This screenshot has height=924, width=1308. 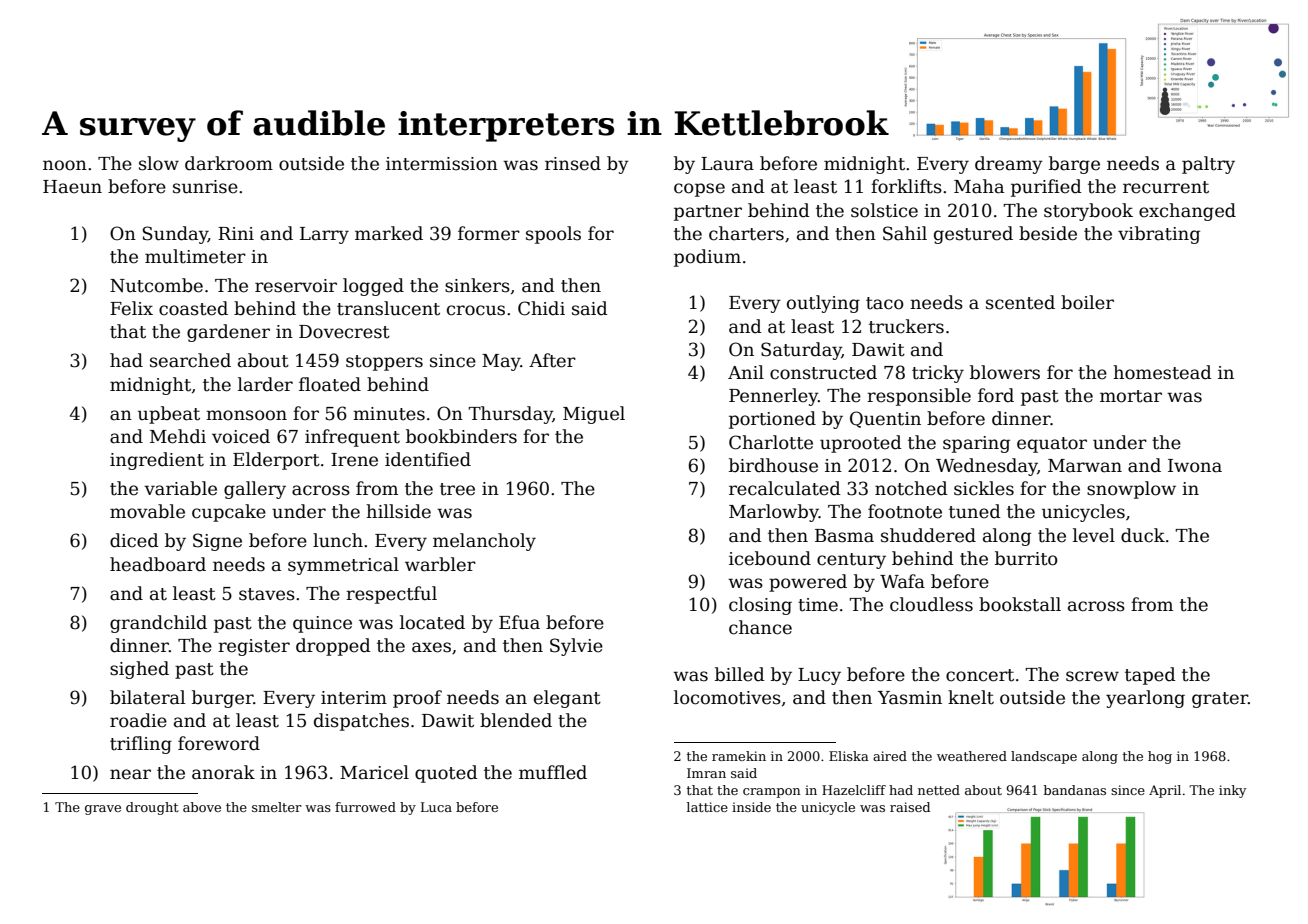 What do you see at coordinates (573, 163) in the screenshot?
I see `rinsed` at bounding box center [573, 163].
